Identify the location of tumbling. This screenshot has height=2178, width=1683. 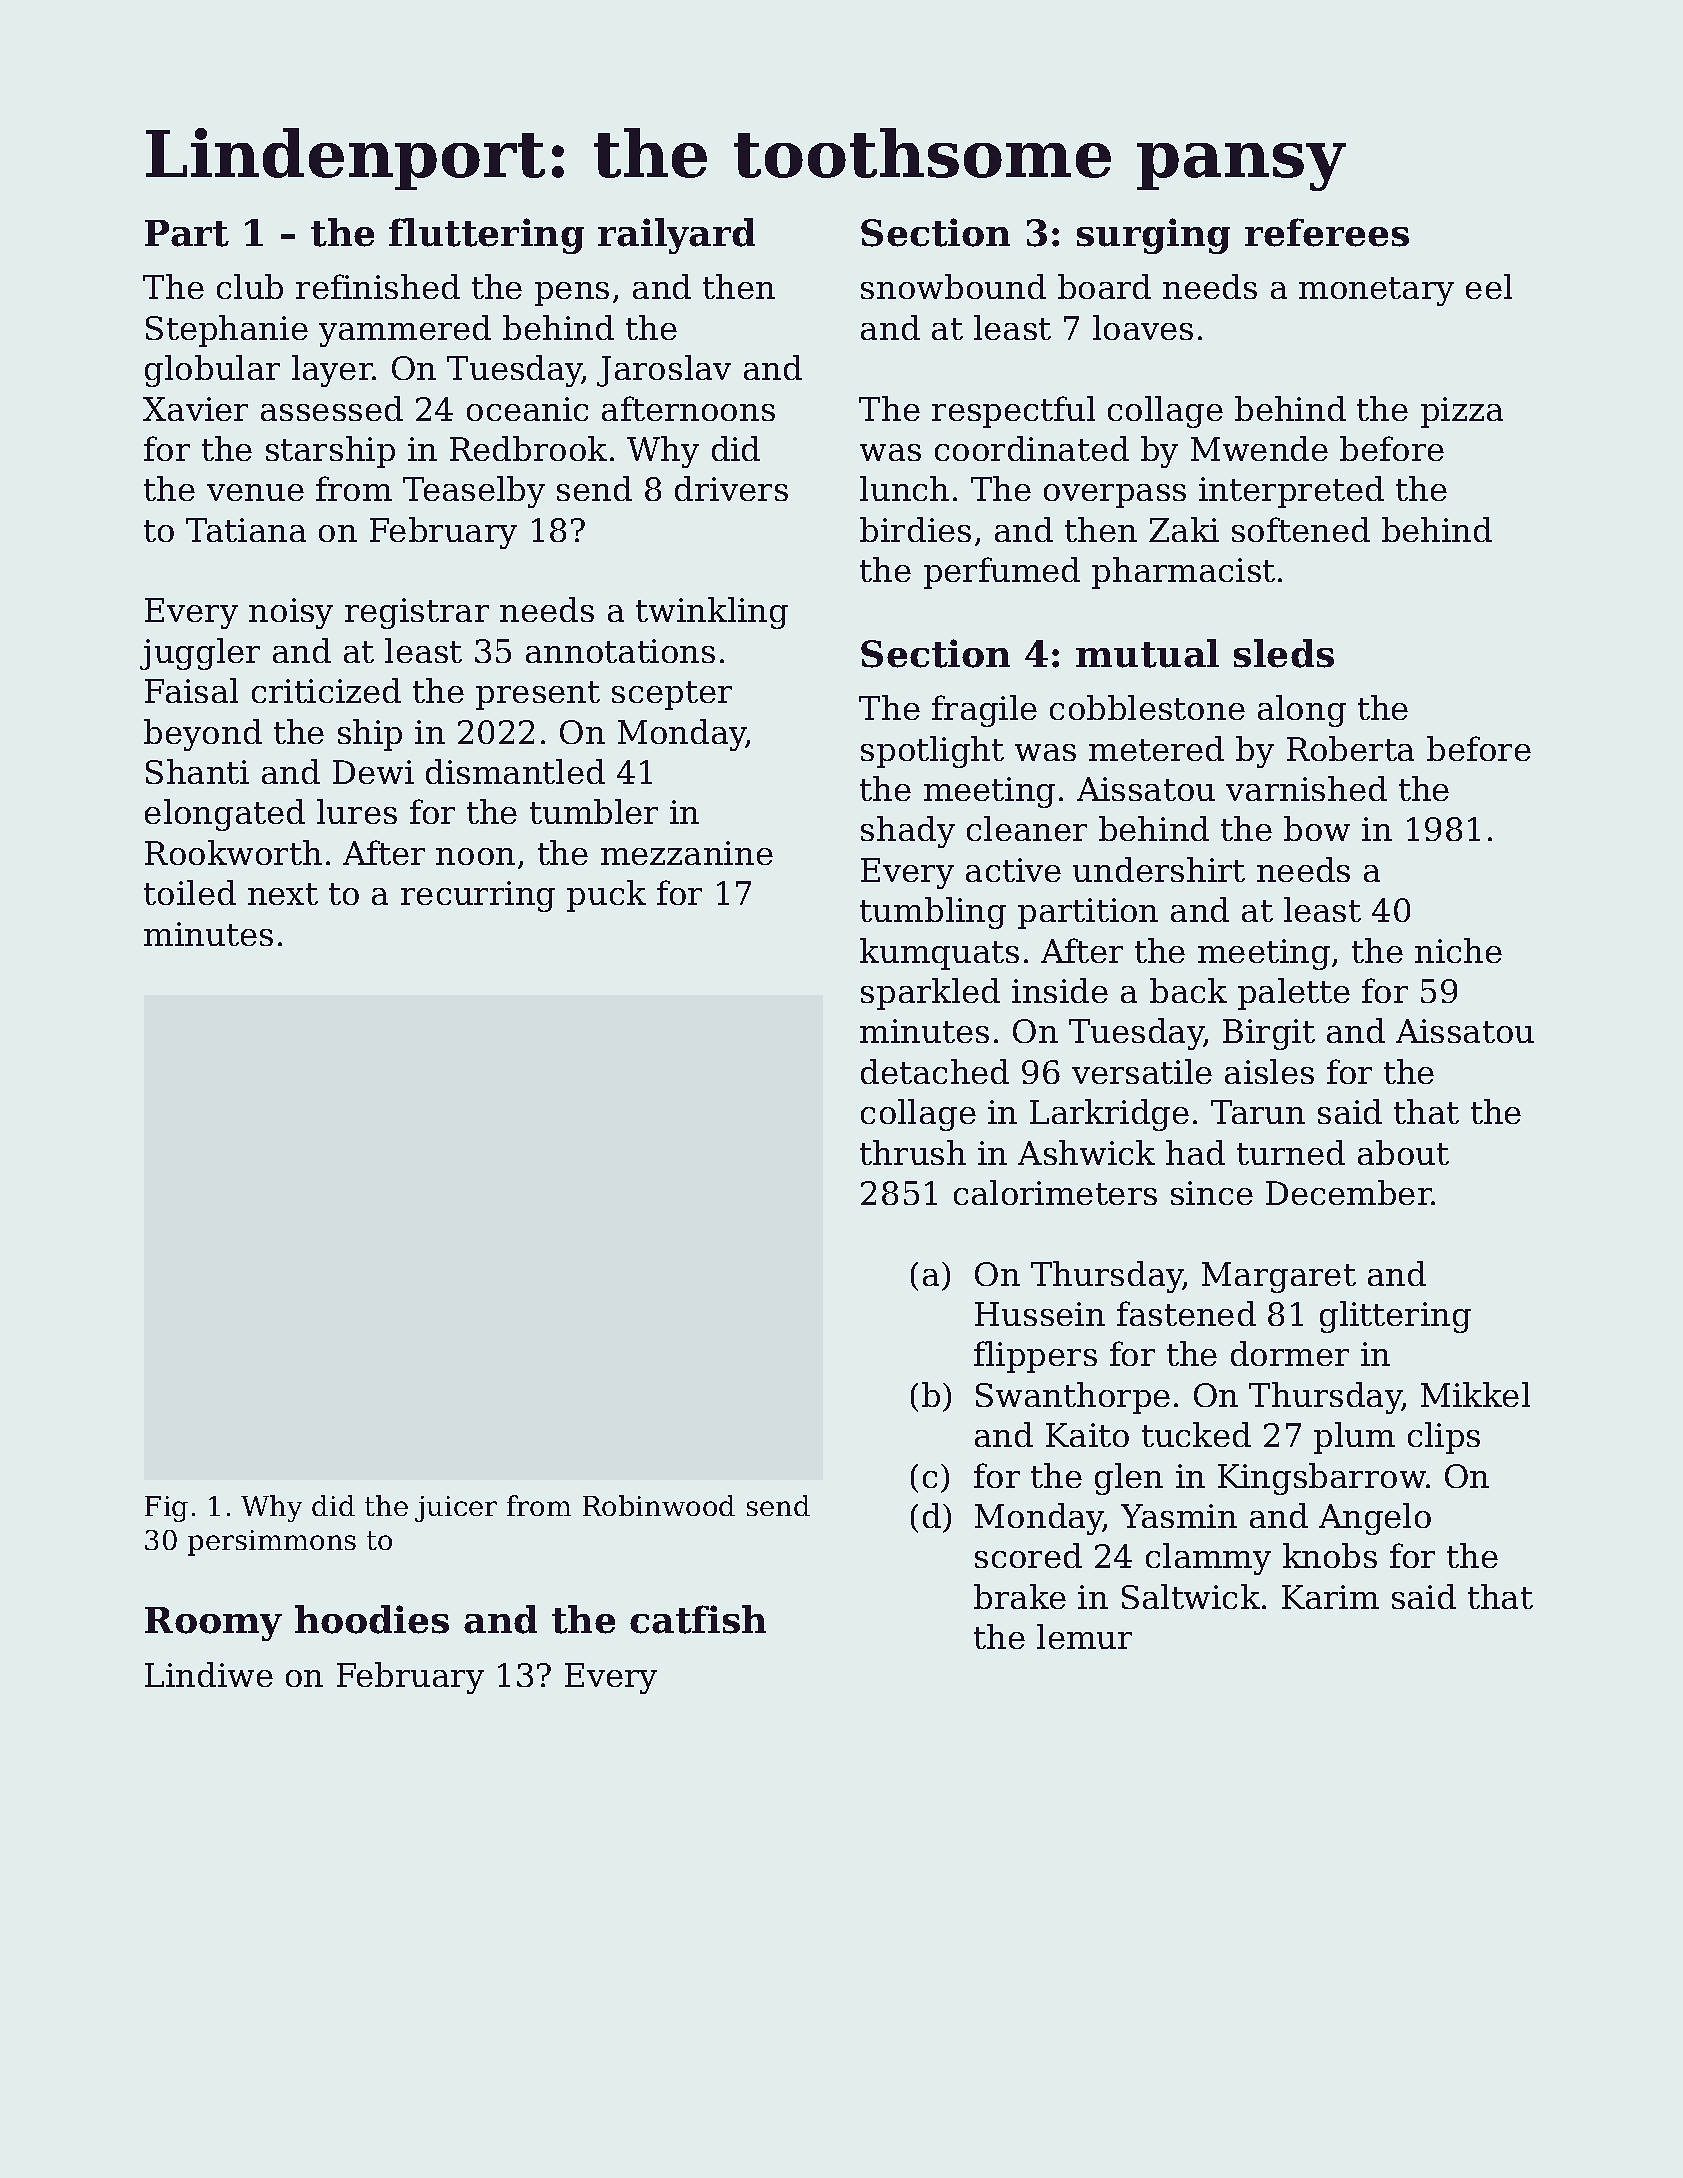
(933, 913).
